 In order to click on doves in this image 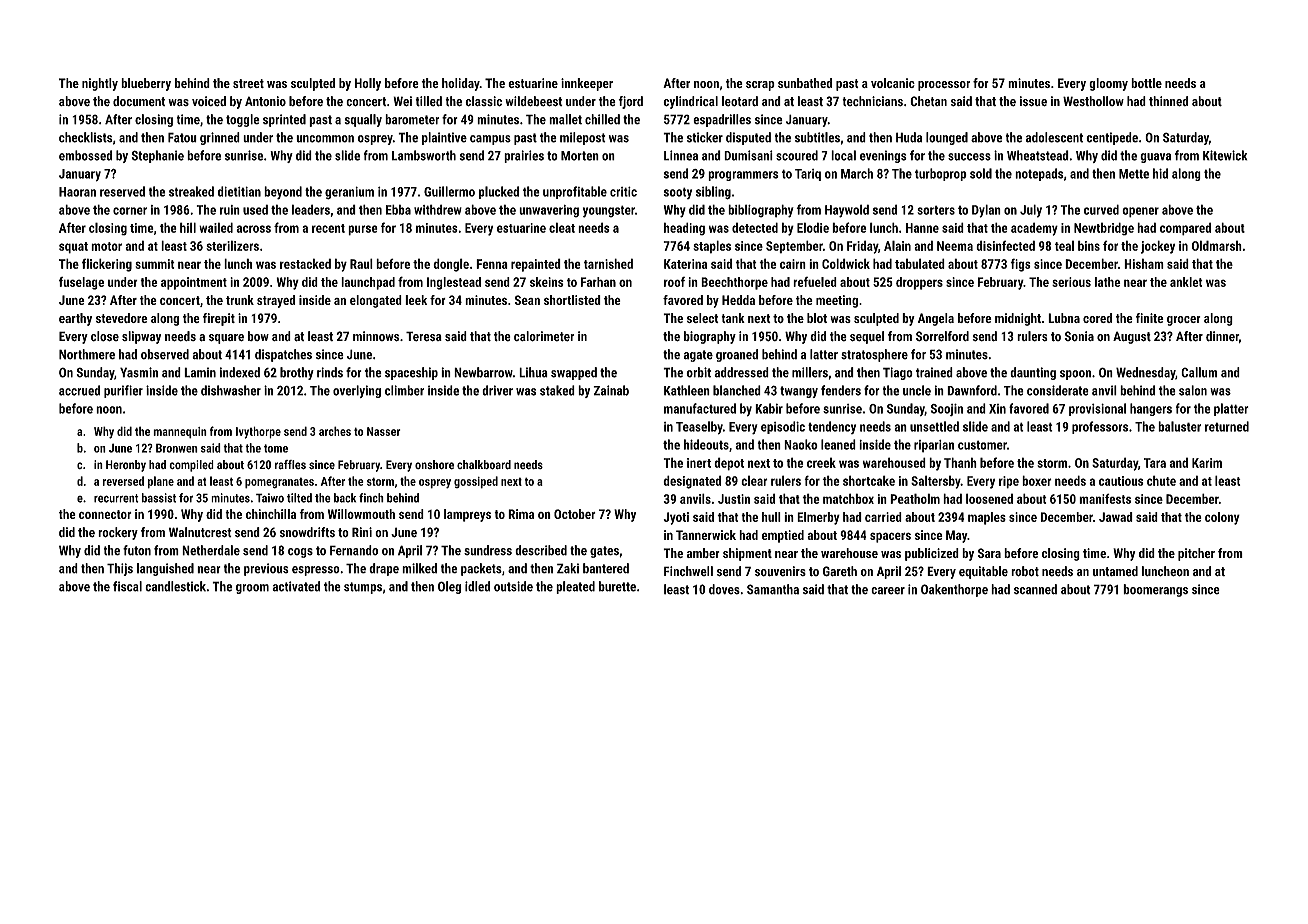, I will do `click(724, 589)`.
